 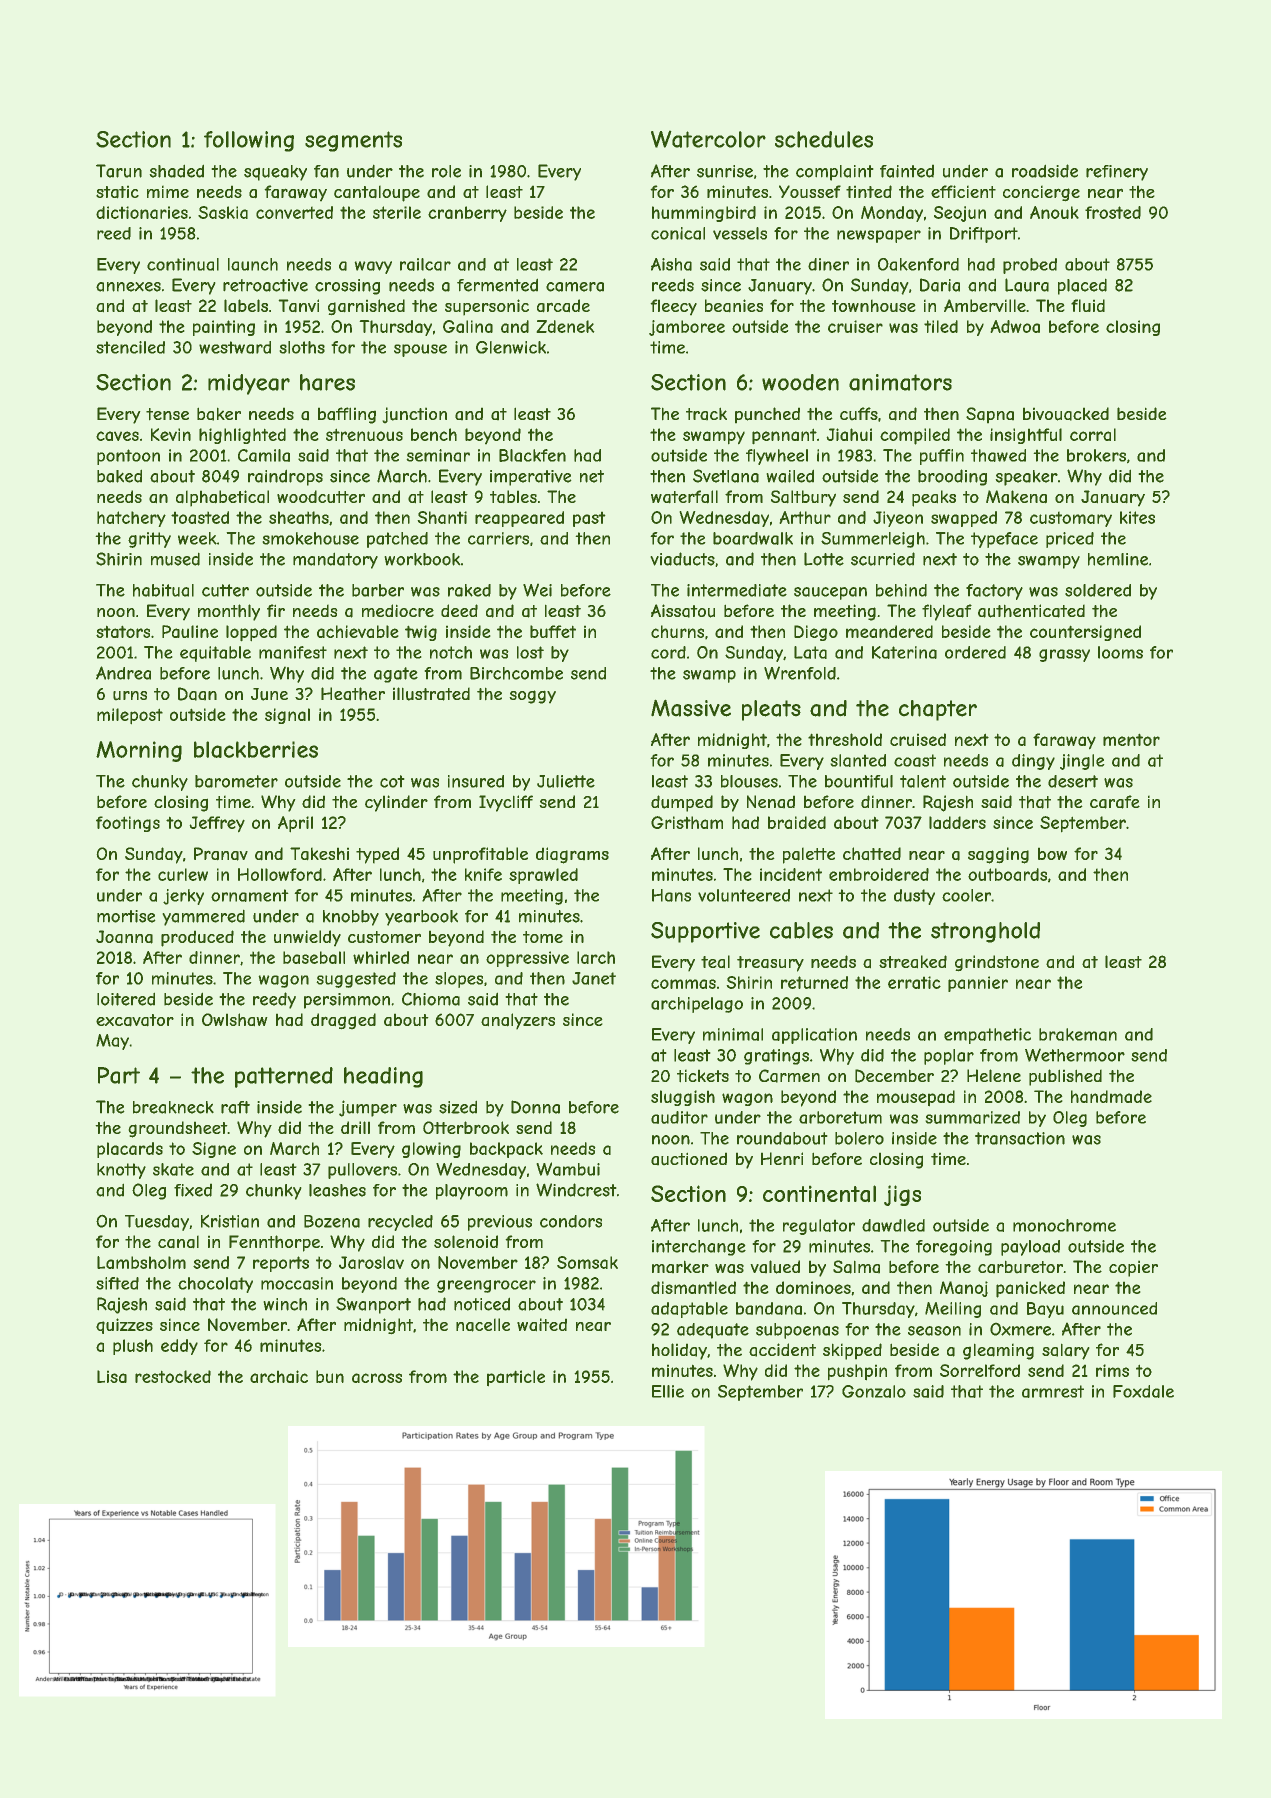 What do you see at coordinates (1053, 1391) in the document?
I see `armrest` at bounding box center [1053, 1391].
